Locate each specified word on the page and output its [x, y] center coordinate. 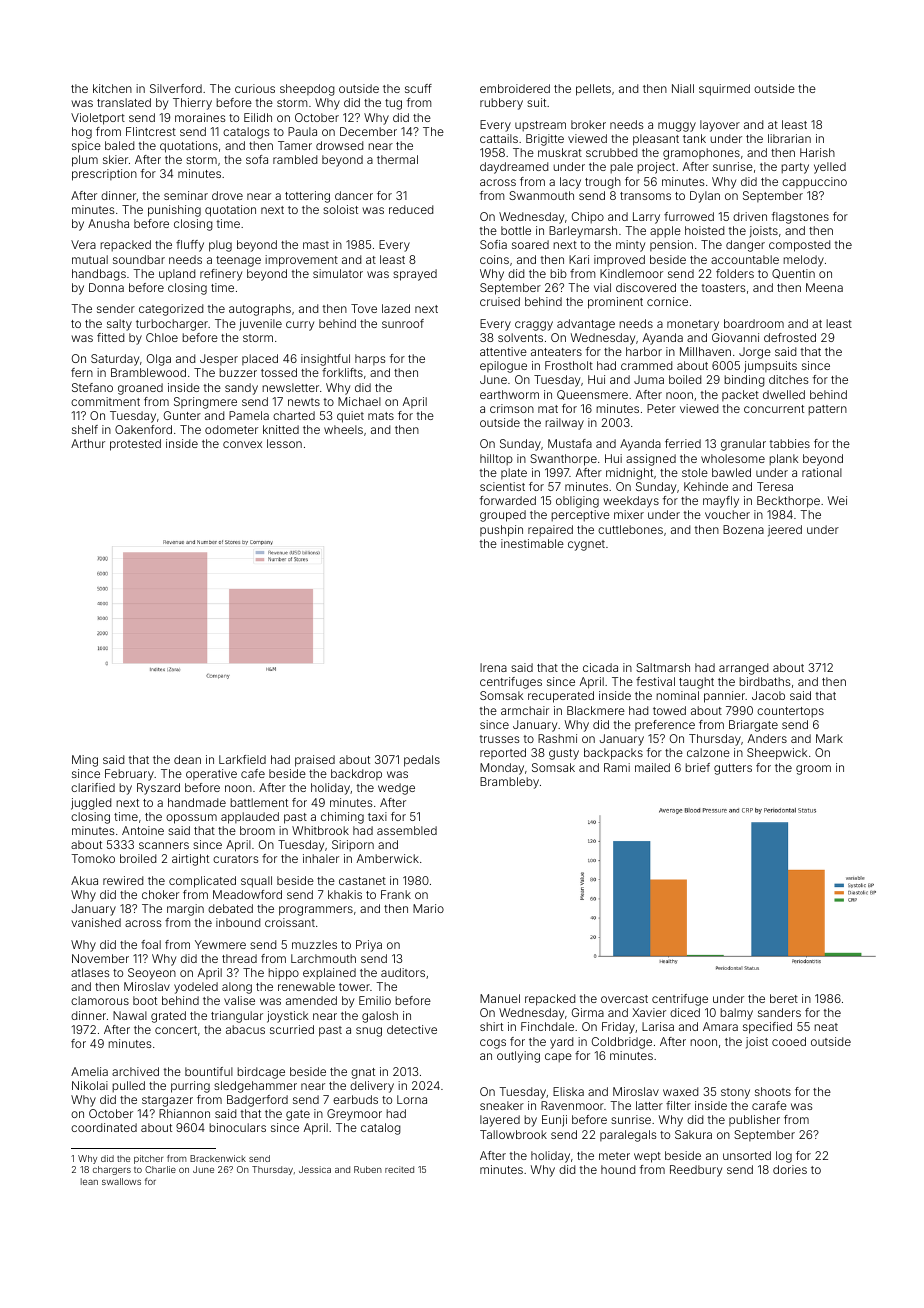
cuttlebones [630, 529]
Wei [837, 500]
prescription [104, 175]
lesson [284, 443]
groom [813, 770]
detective [412, 1029]
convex [242, 444]
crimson [512, 408]
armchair [525, 710]
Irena [493, 667]
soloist [340, 209]
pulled [128, 1087]
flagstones [800, 218]
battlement [259, 802]
